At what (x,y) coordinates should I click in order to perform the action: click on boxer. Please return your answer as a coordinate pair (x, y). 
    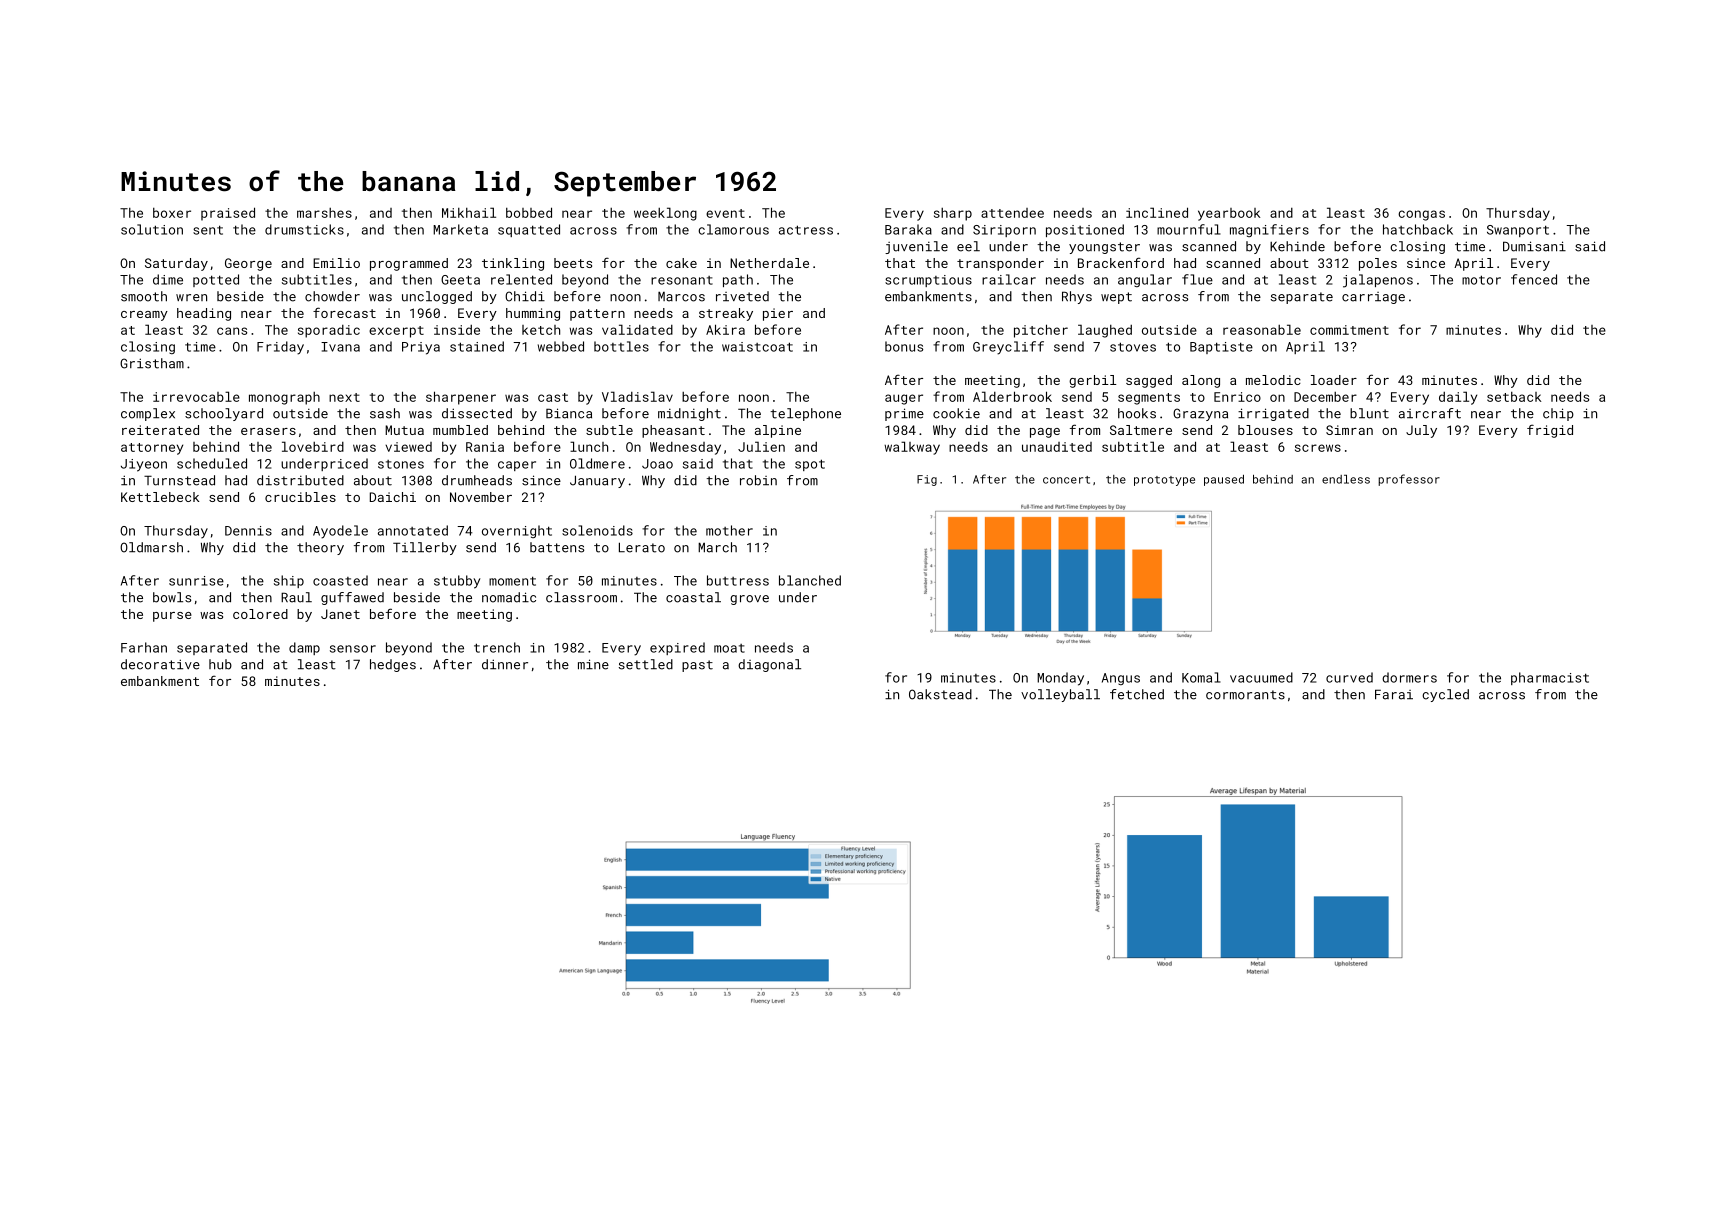
    Looking at the image, I should click on (172, 213).
